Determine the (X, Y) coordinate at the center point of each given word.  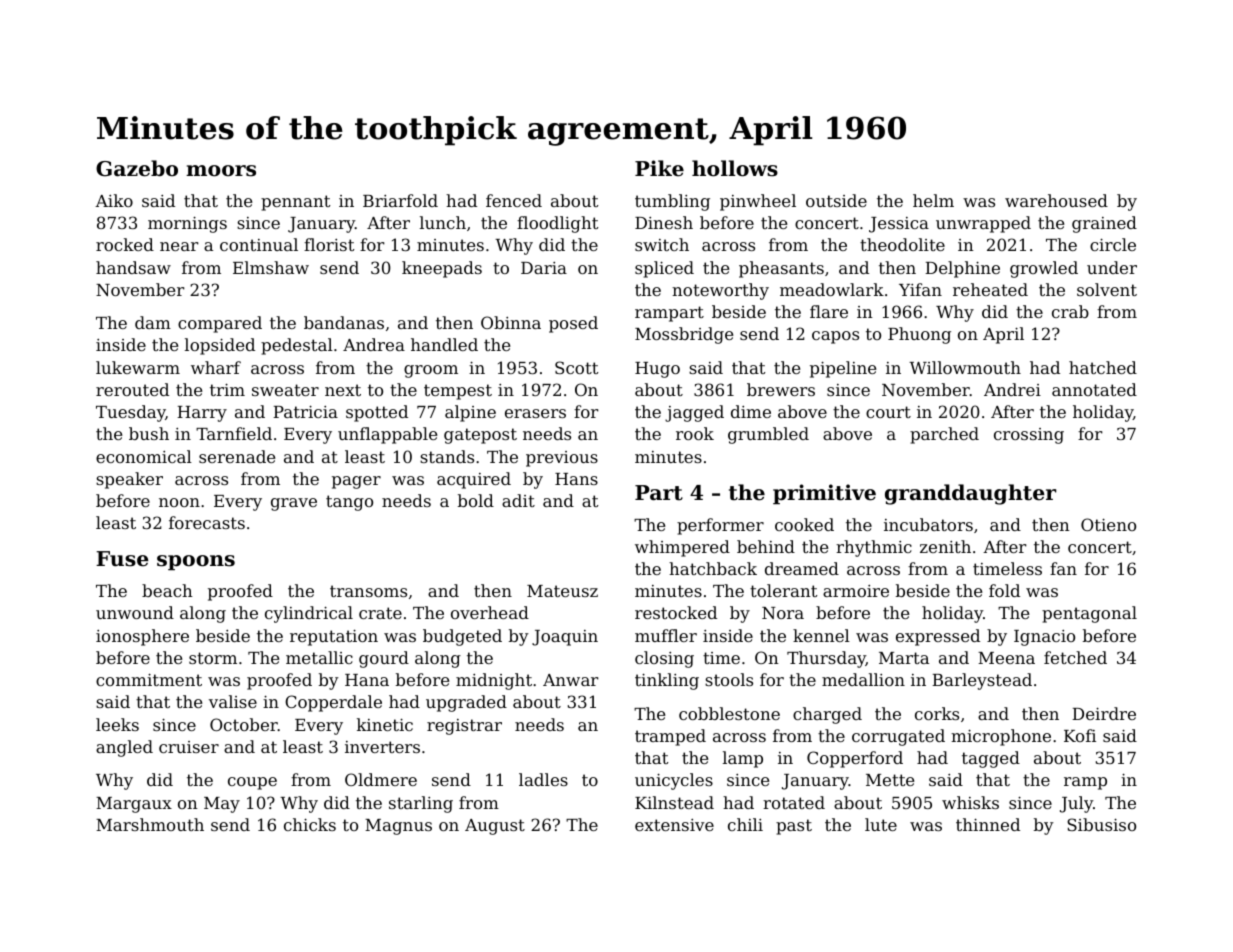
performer (720, 526)
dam (153, 322)
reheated (990, 289)
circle (1113, 244)
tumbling (672, 202)
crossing (1029, 436)
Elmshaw (271, 267)
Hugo (657, 370)
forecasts (207, 522)
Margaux (134, 805)
